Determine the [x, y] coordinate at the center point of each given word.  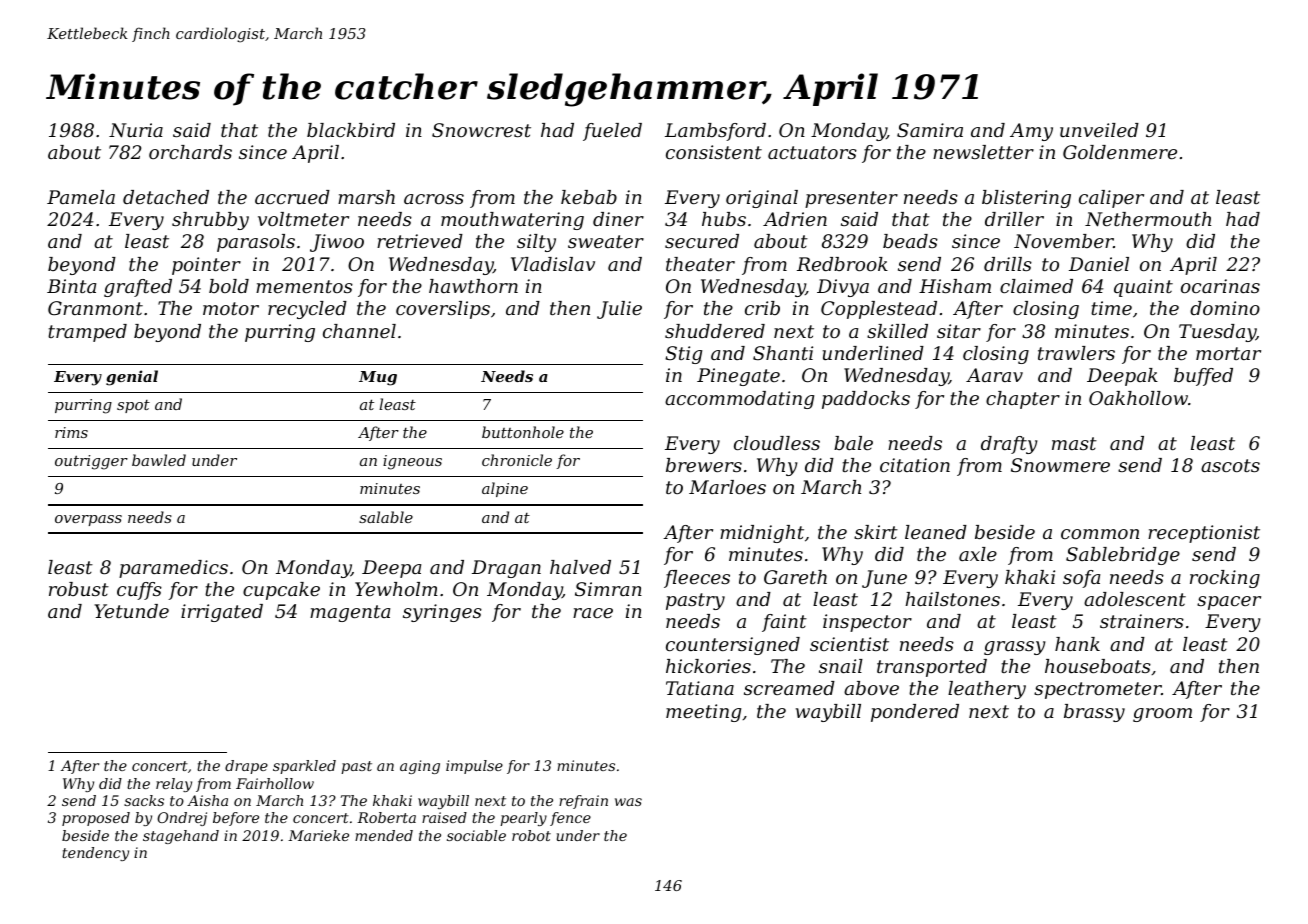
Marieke [318, 835]
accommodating [739, 400]
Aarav [994, 375]
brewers [704, 465]
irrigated [222, 613]
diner [618, 219]
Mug [378, 378]
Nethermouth [1148, 219]
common [1100, 534]
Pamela [81, 197]
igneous [412, 462]
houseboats [1098, 666]
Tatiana [700, 688]
